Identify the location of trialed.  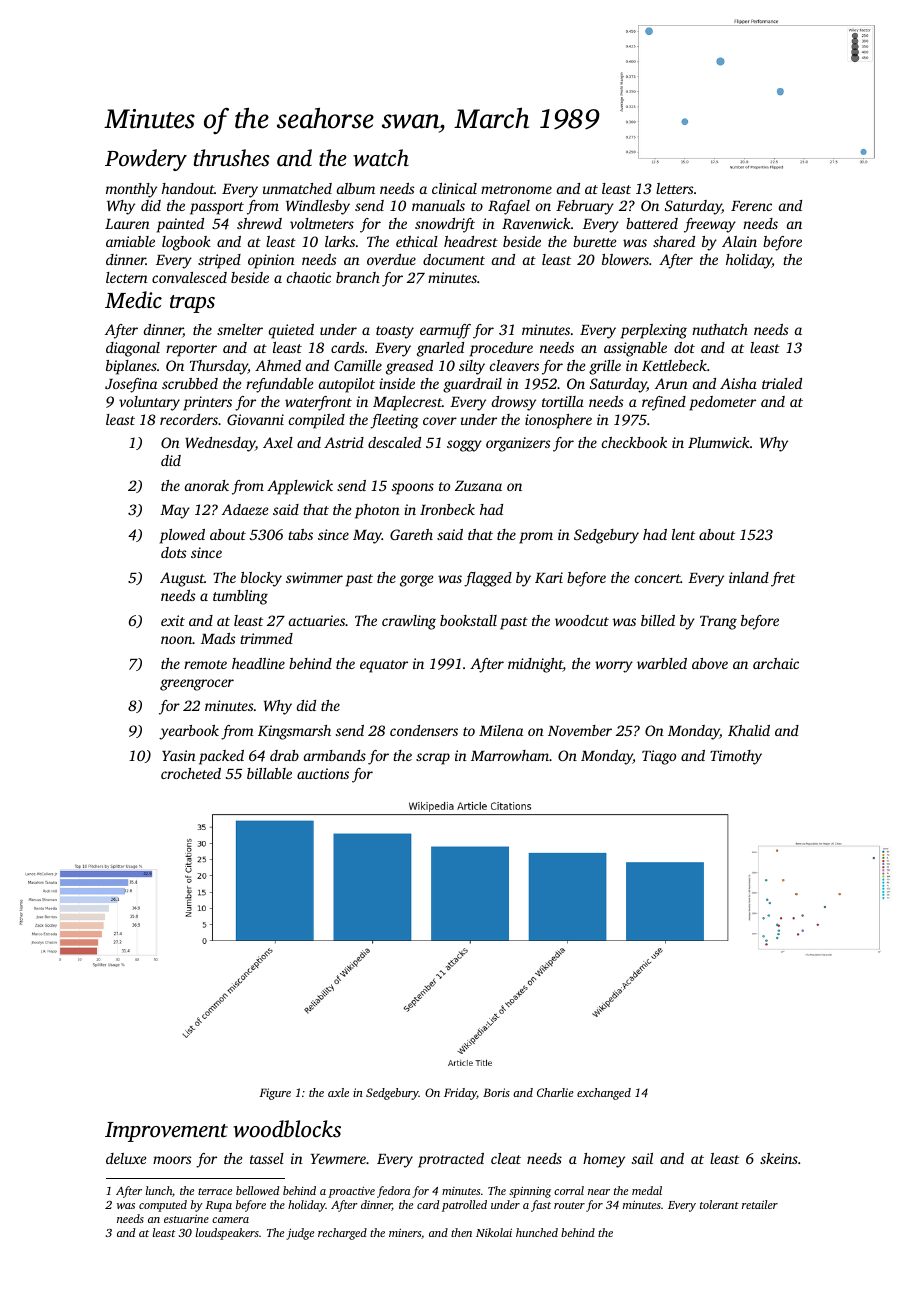
(782, 383).
